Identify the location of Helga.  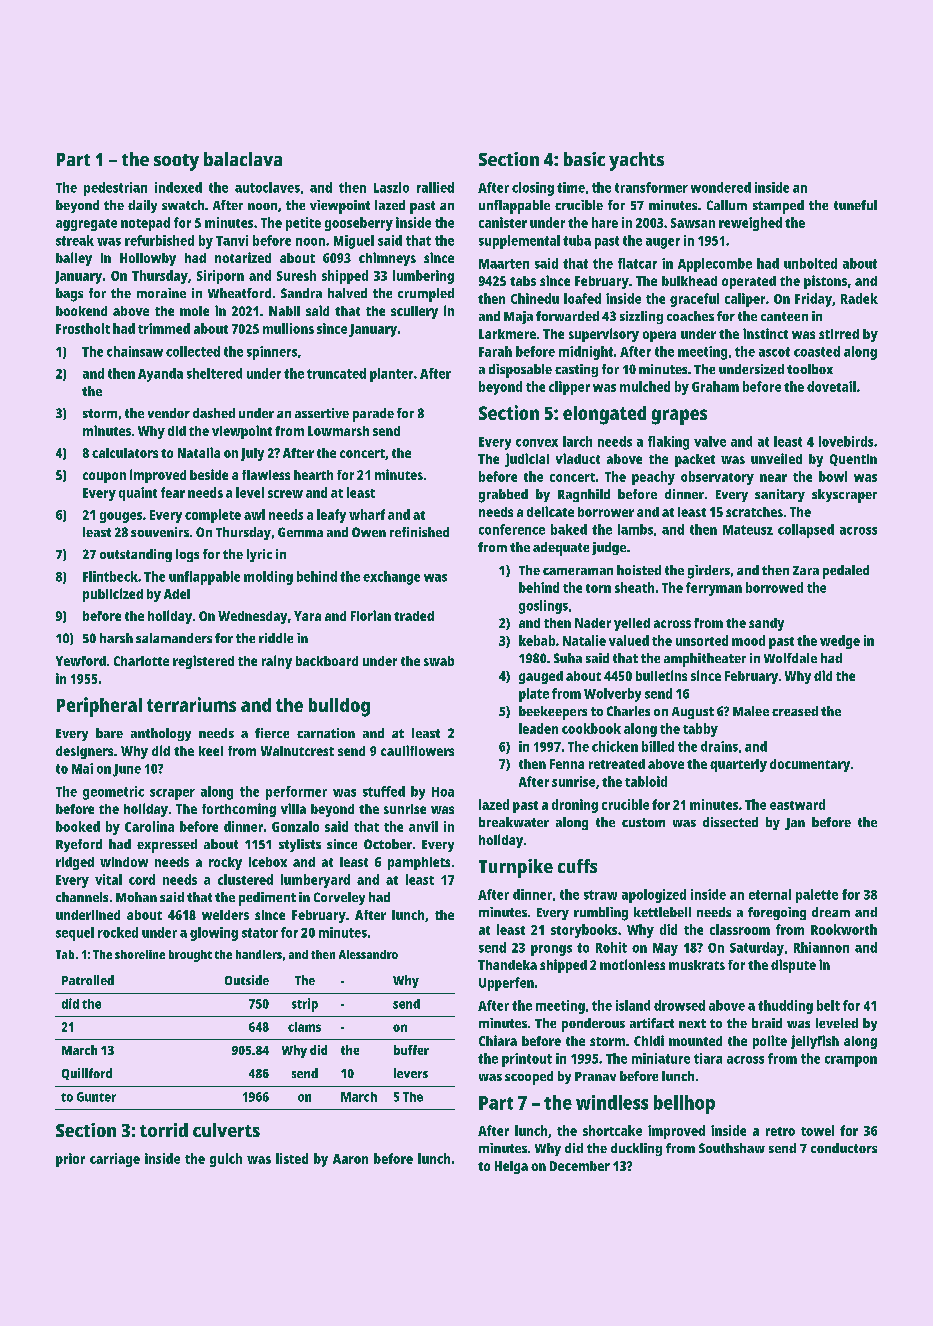
(511, 1167).
